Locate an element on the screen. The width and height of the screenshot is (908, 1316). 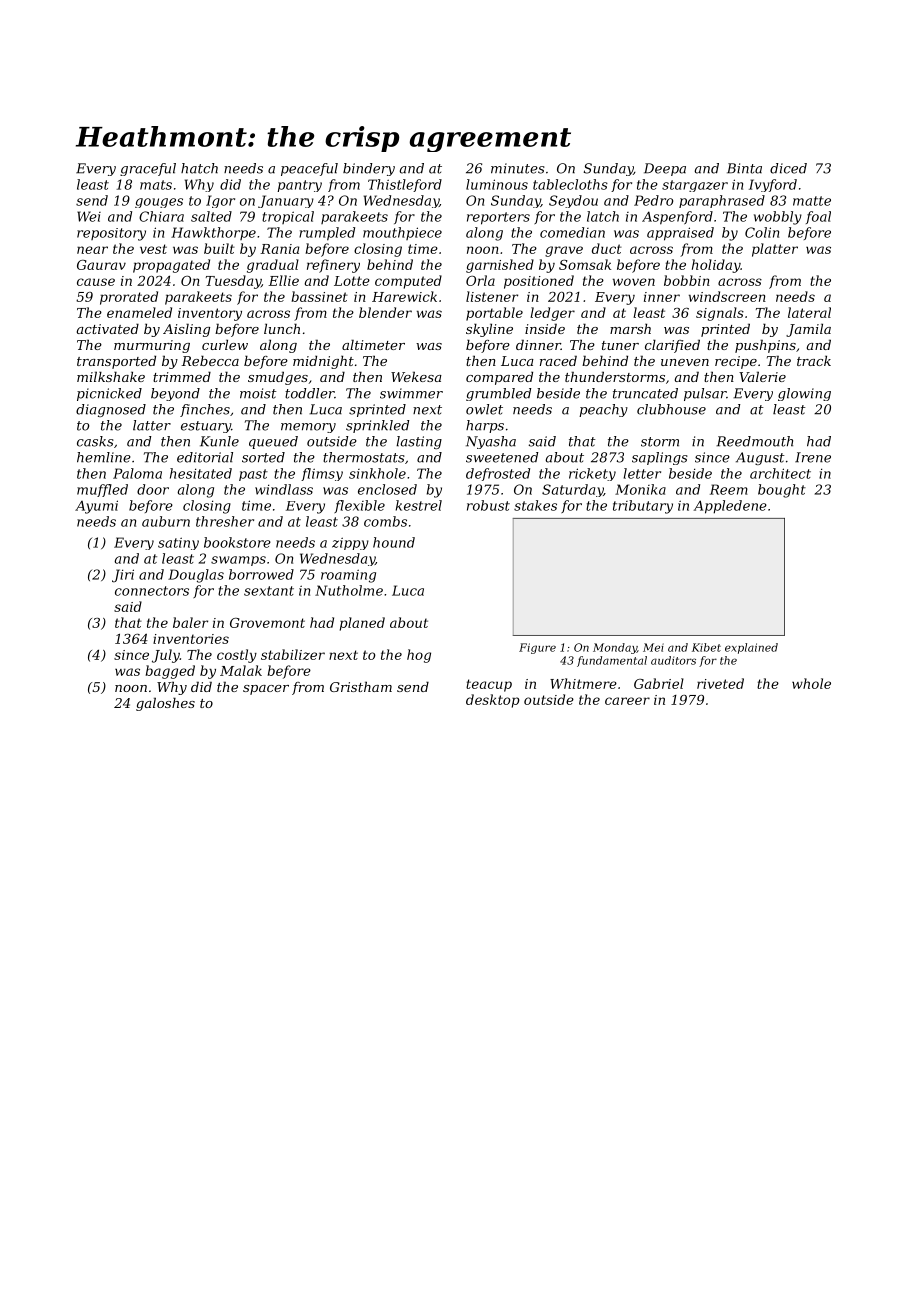
minutes is located at coordinates (518, 168).
